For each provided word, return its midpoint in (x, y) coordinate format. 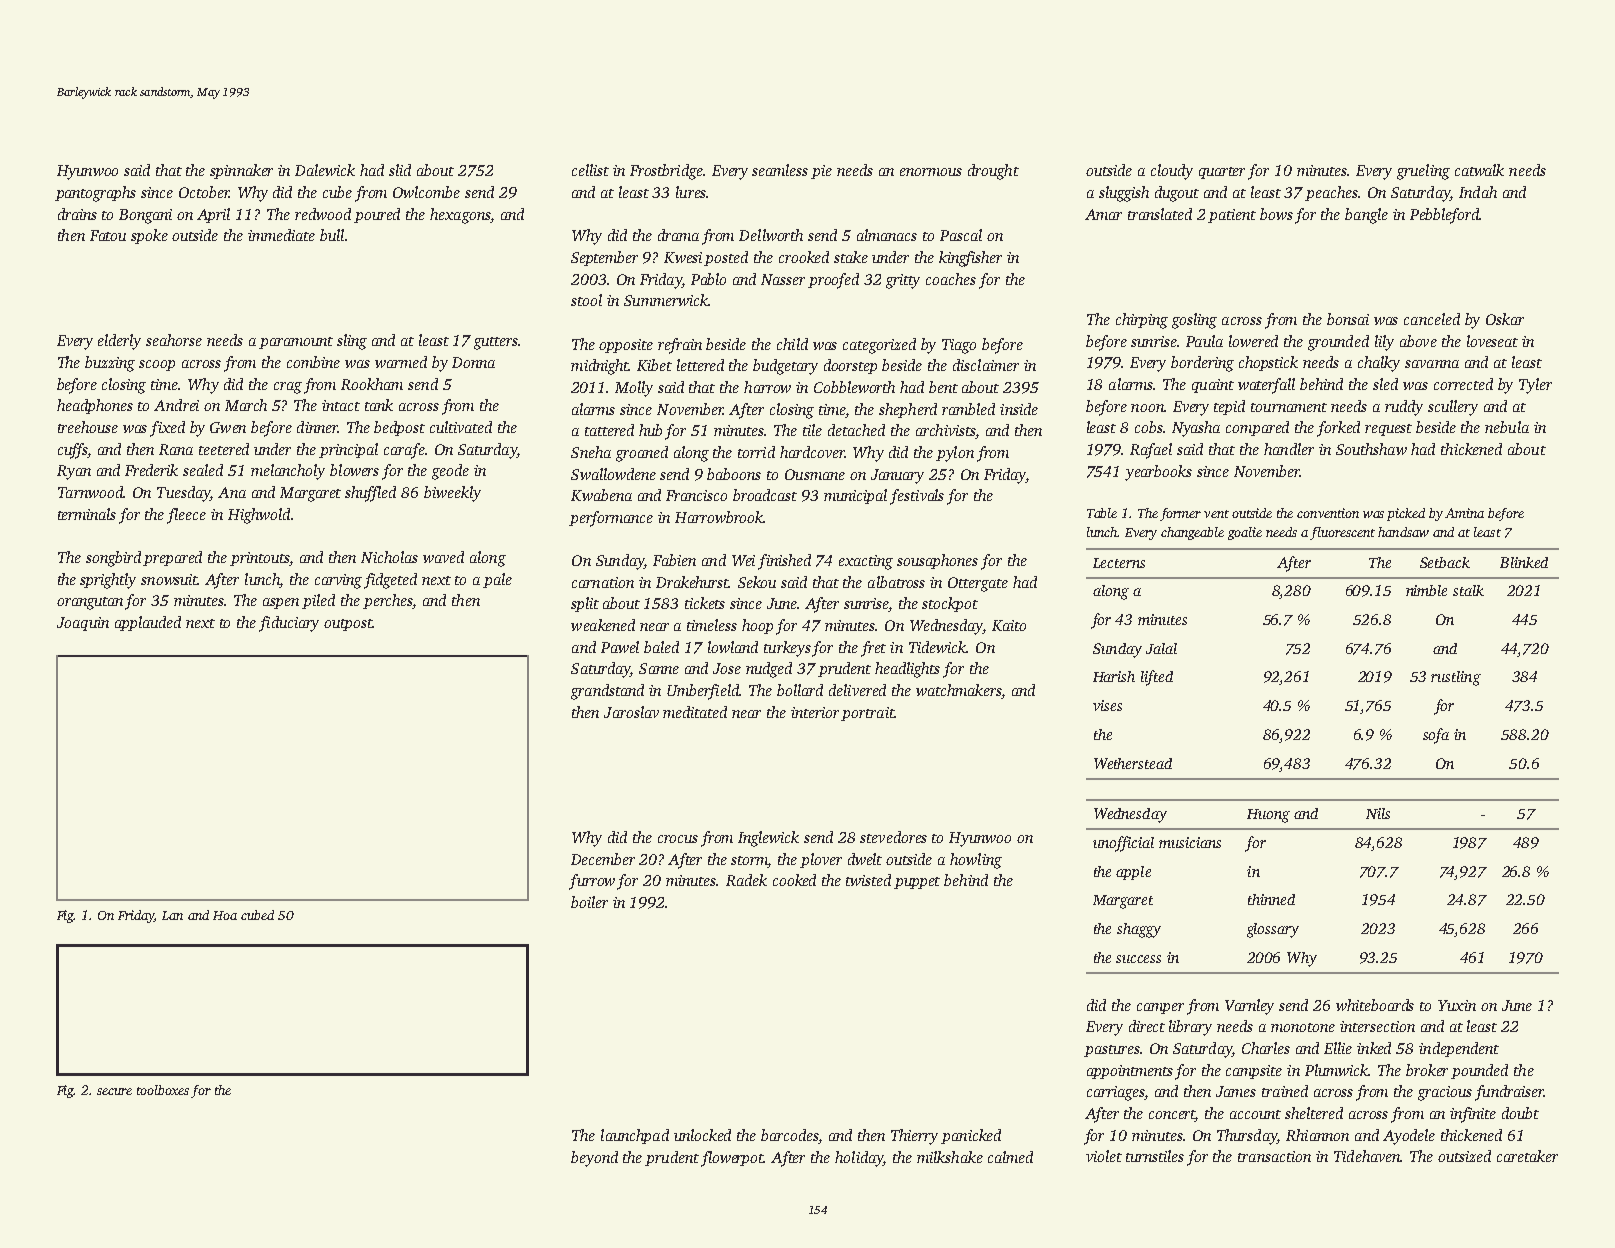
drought (993, 172)
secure (114, 1091)
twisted (868, 880)
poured (377, 215)
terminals (87, 514)
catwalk (1479, 170)
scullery (1453, 408)
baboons (734, 474)
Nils (1378, 813)
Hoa (225, 915)
